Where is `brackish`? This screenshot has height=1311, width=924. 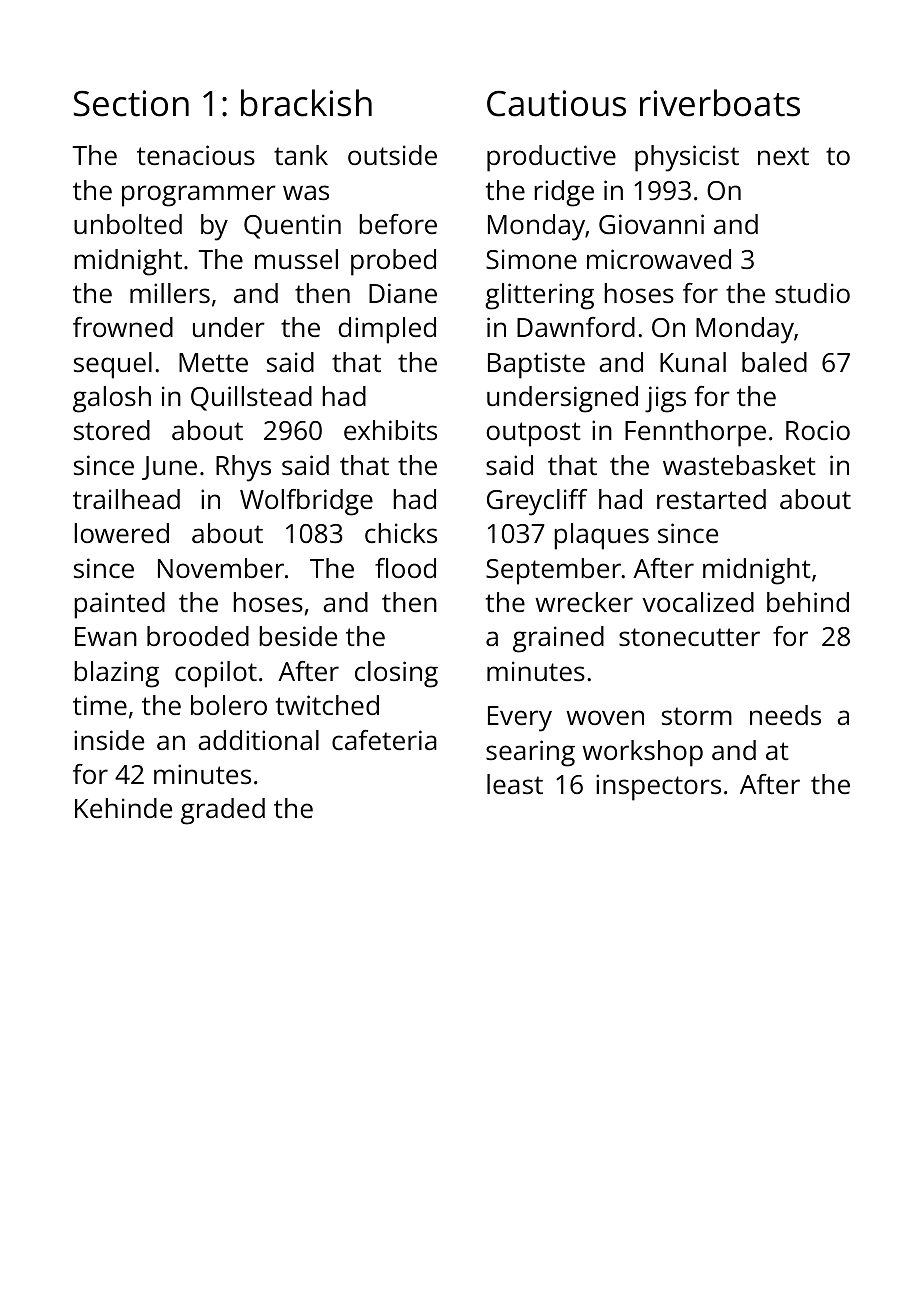
brackish is located at coordinates (306, 103).
